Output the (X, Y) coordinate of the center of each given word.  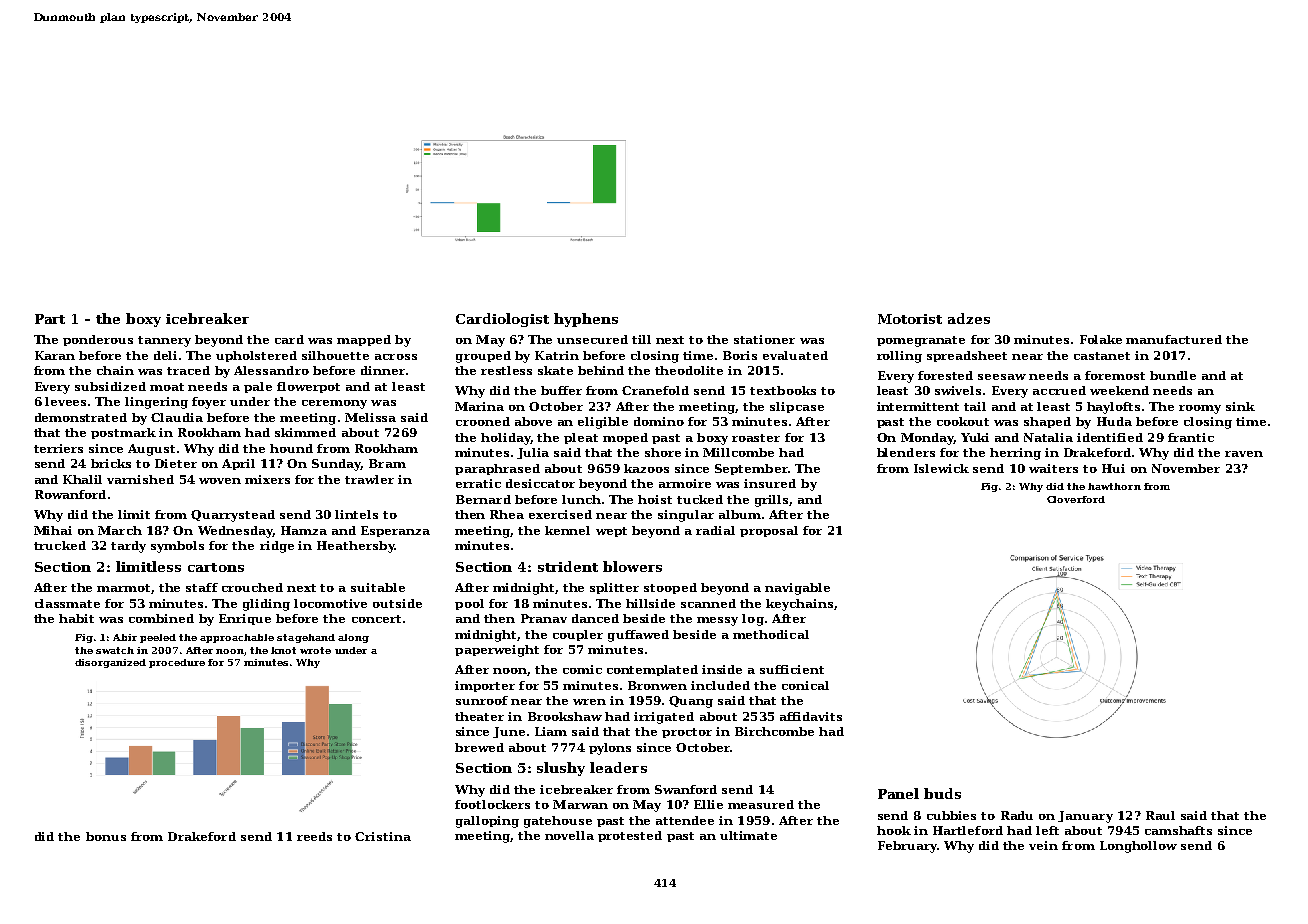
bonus (106, 836)
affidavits (811, 716)
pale (258, 387)
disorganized (110, 663)
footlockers (492, 804)
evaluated (795, 355)
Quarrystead (233, 516)
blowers (632, 566)
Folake (1101, 339)
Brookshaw (565, 716)
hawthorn (1114, 486)
